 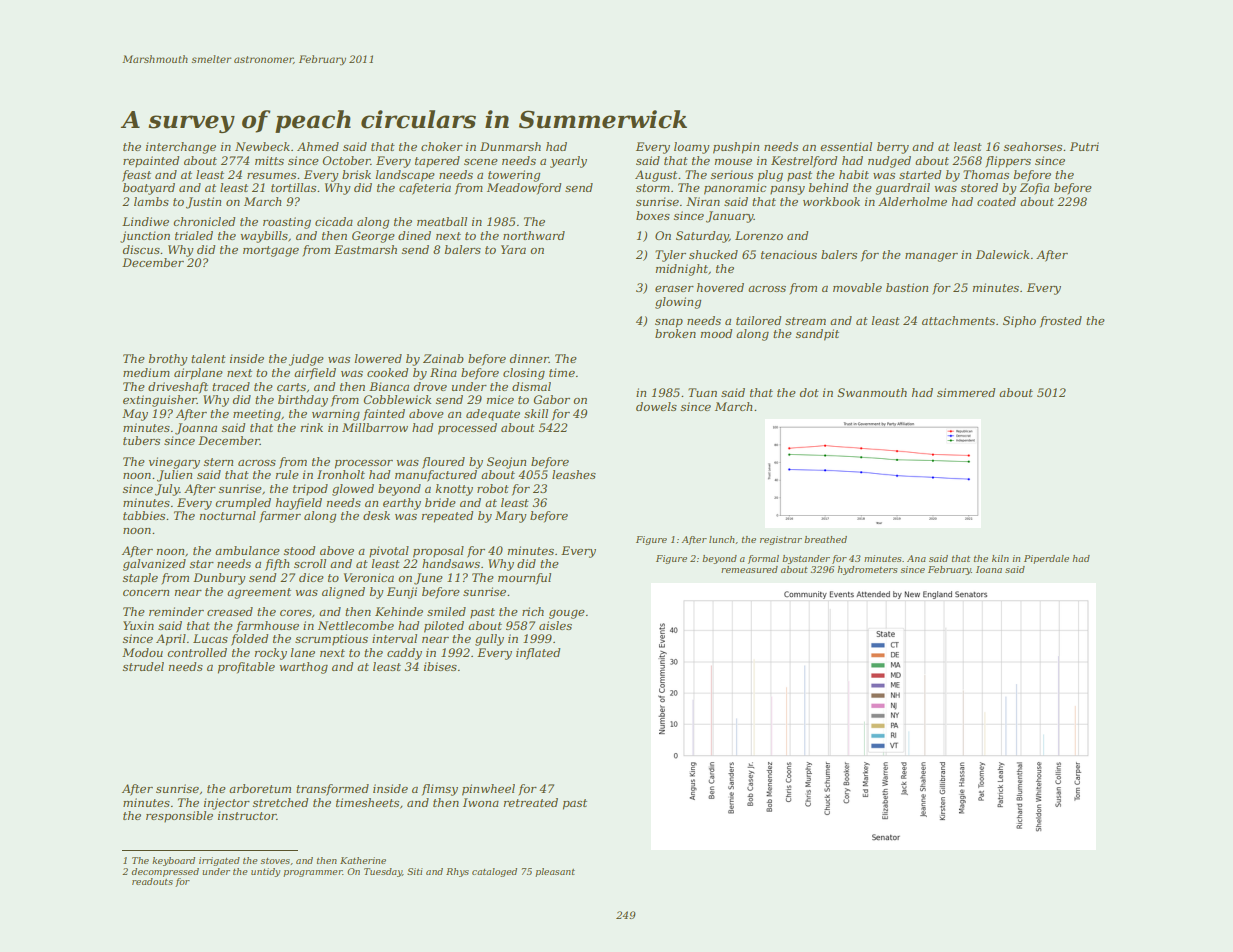 I want to click on Dalewick, so click(x=1002, y=254).
